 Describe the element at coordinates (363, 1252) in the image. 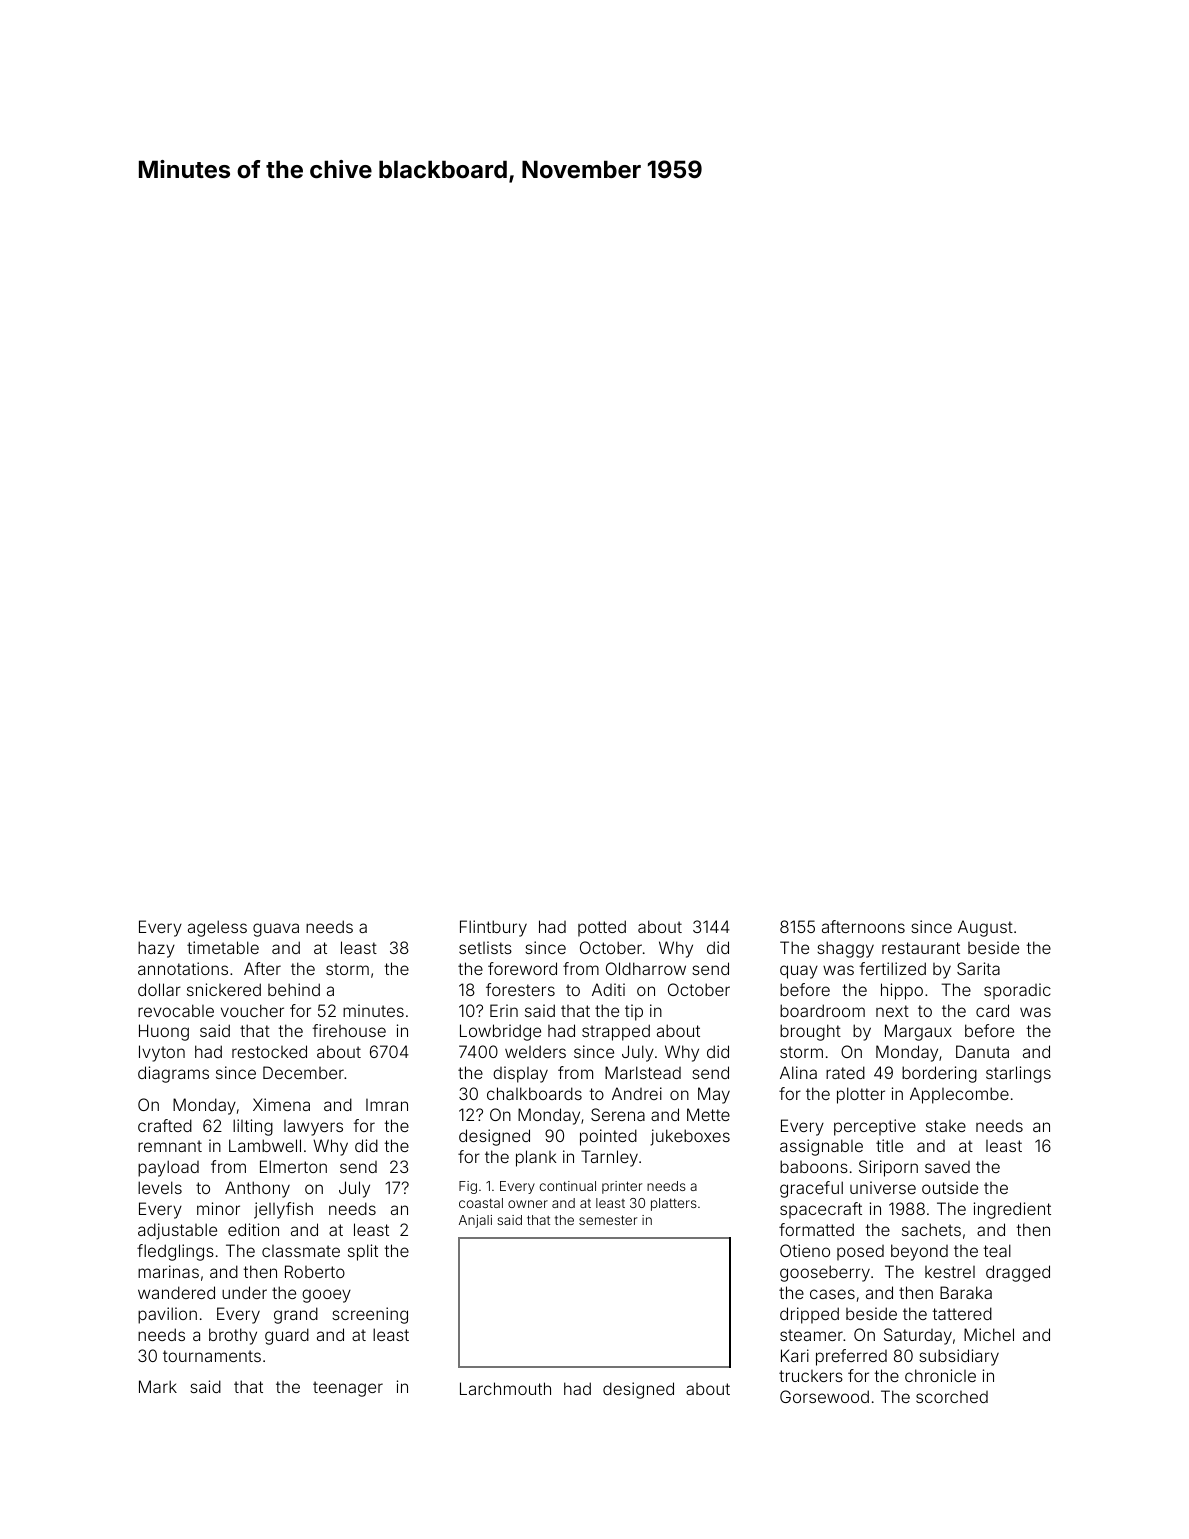

I see `split` at that location.
